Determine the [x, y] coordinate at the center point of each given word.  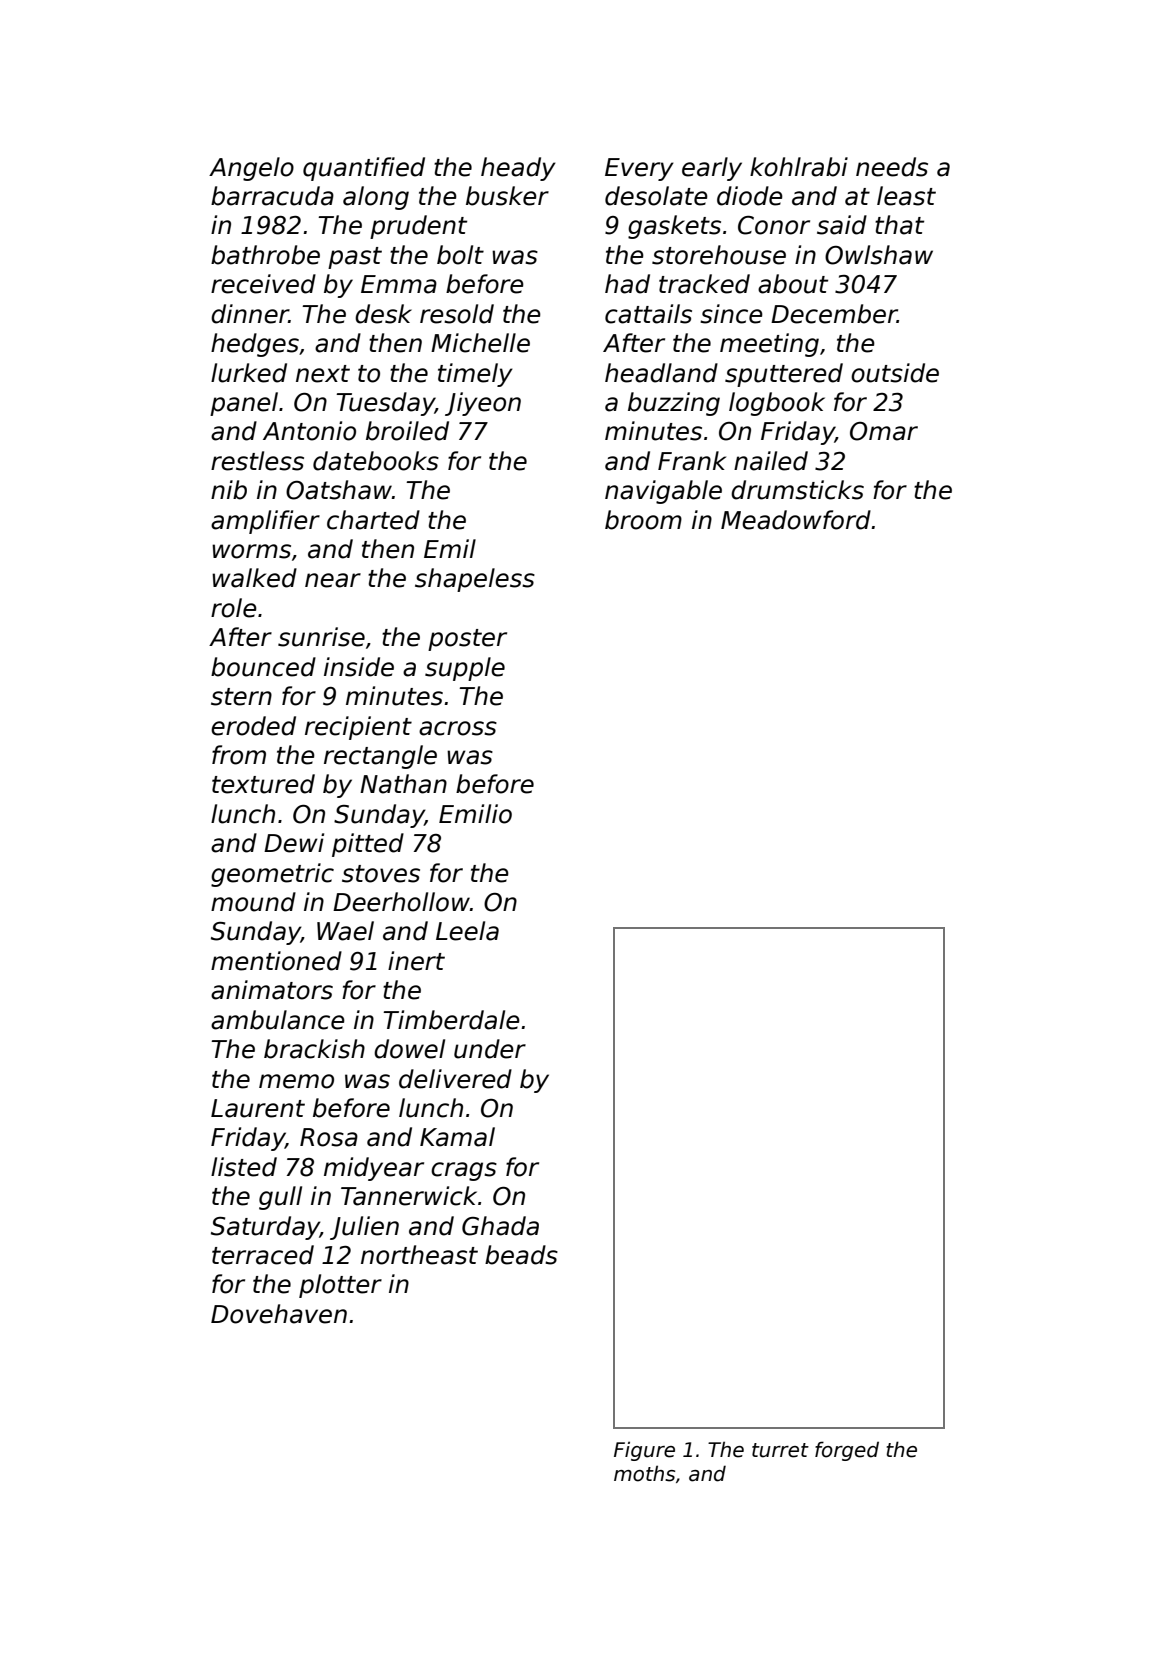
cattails [648, 314]
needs [892, 167]
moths [644, 1473]
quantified [364, 169]
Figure [644, 1451]
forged [847, 1451]
